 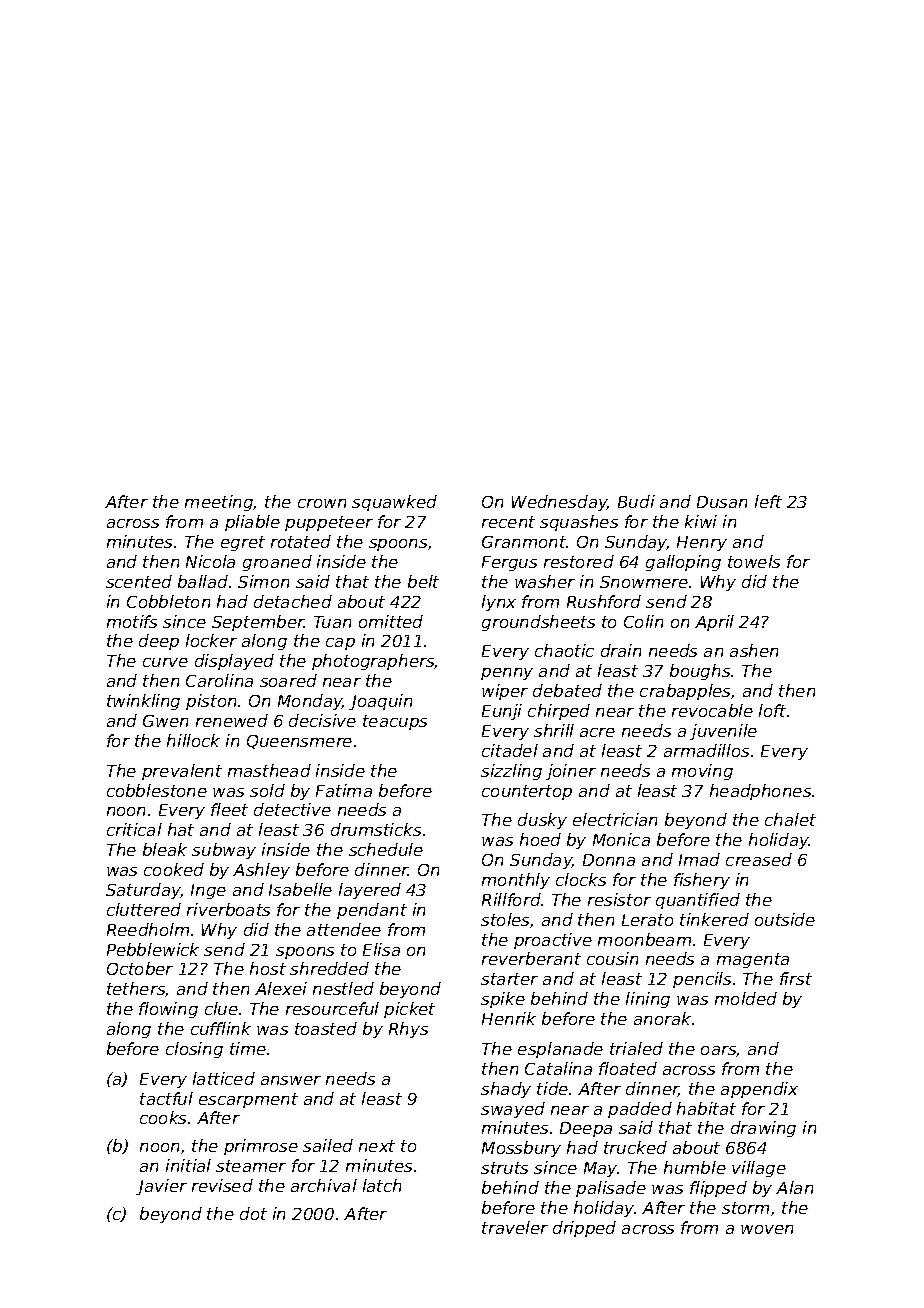 What do you see at coordinates (382, 1185) in the screenshot?
I see `latch` at bounding box center [382, 1185].
